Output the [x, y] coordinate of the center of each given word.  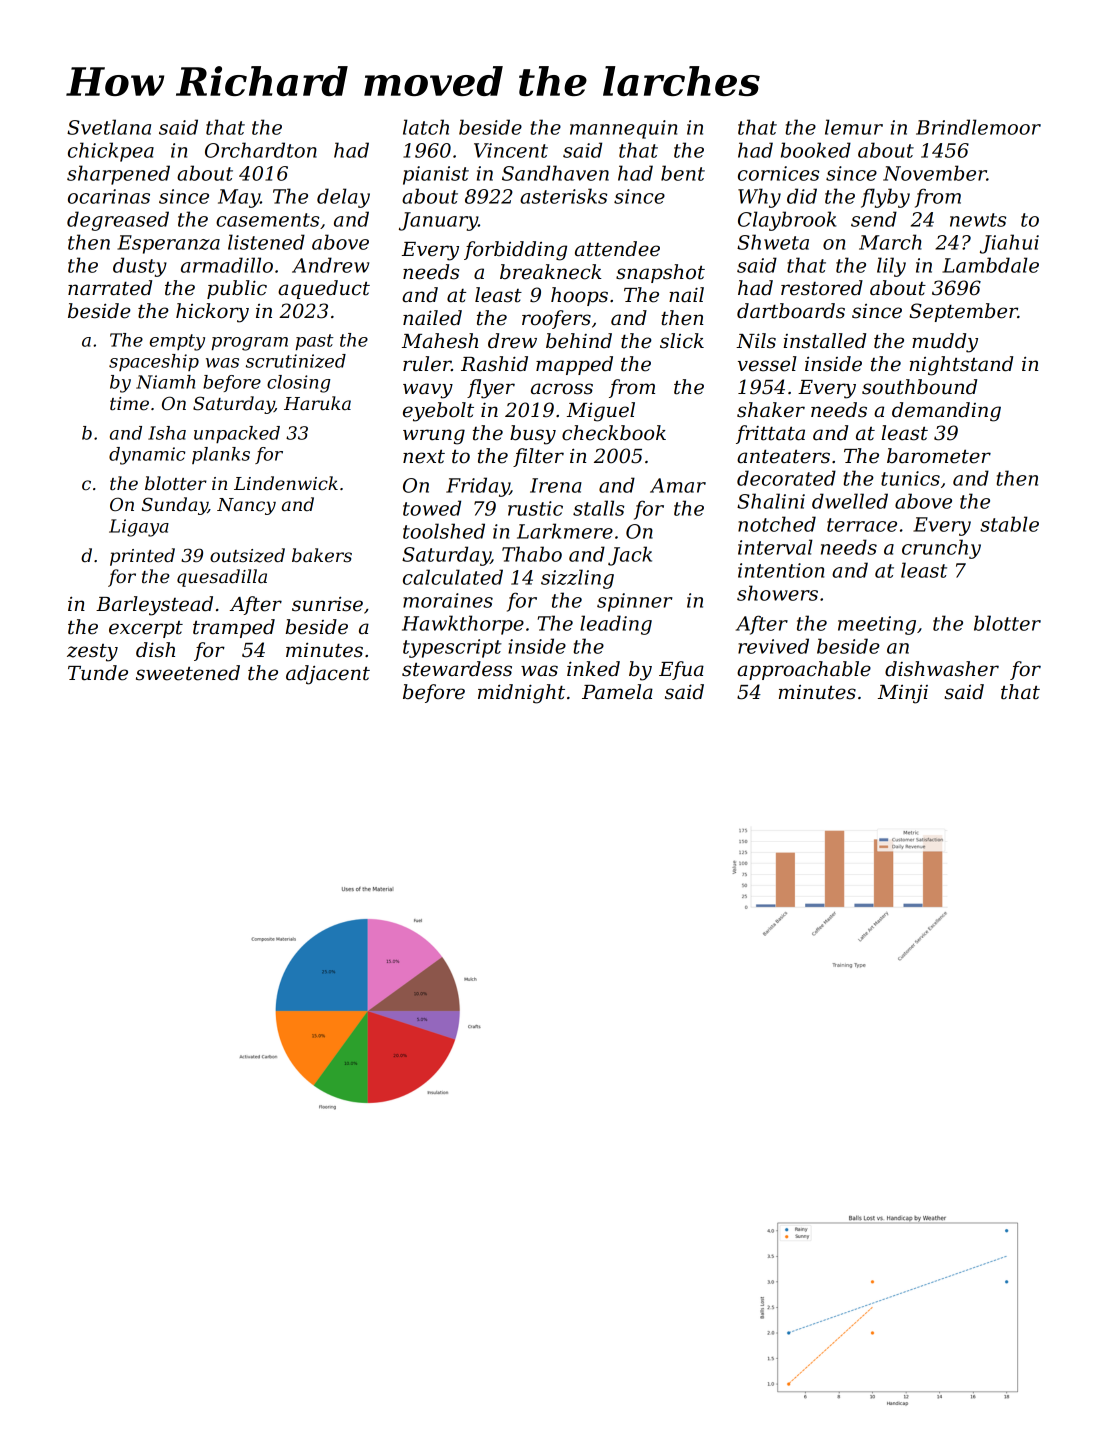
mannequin [623, 129]
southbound [919, 387]
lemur [854, 127]
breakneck [551, 272]
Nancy [246, 506]
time [129, 404]
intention [781, 570]
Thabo [532, 554]
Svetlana [109, 127]
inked [593, 669]
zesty [92, 653]
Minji [903, 694]
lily [891, 267]
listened [266, 242]
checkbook [614, 433]
